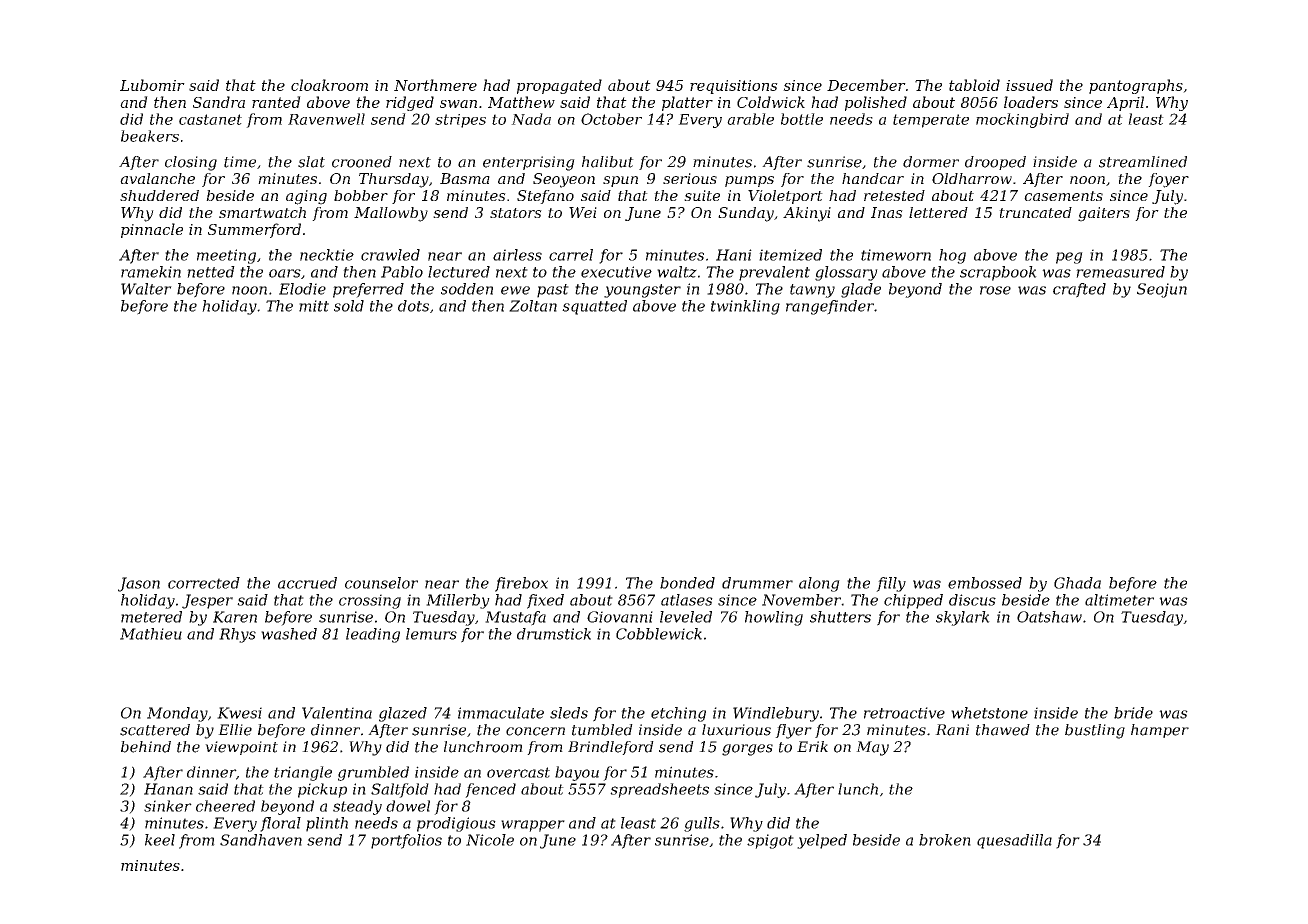 The height and width of the image is (924, 1308). I want to click on issued, so click(1029, 85).
